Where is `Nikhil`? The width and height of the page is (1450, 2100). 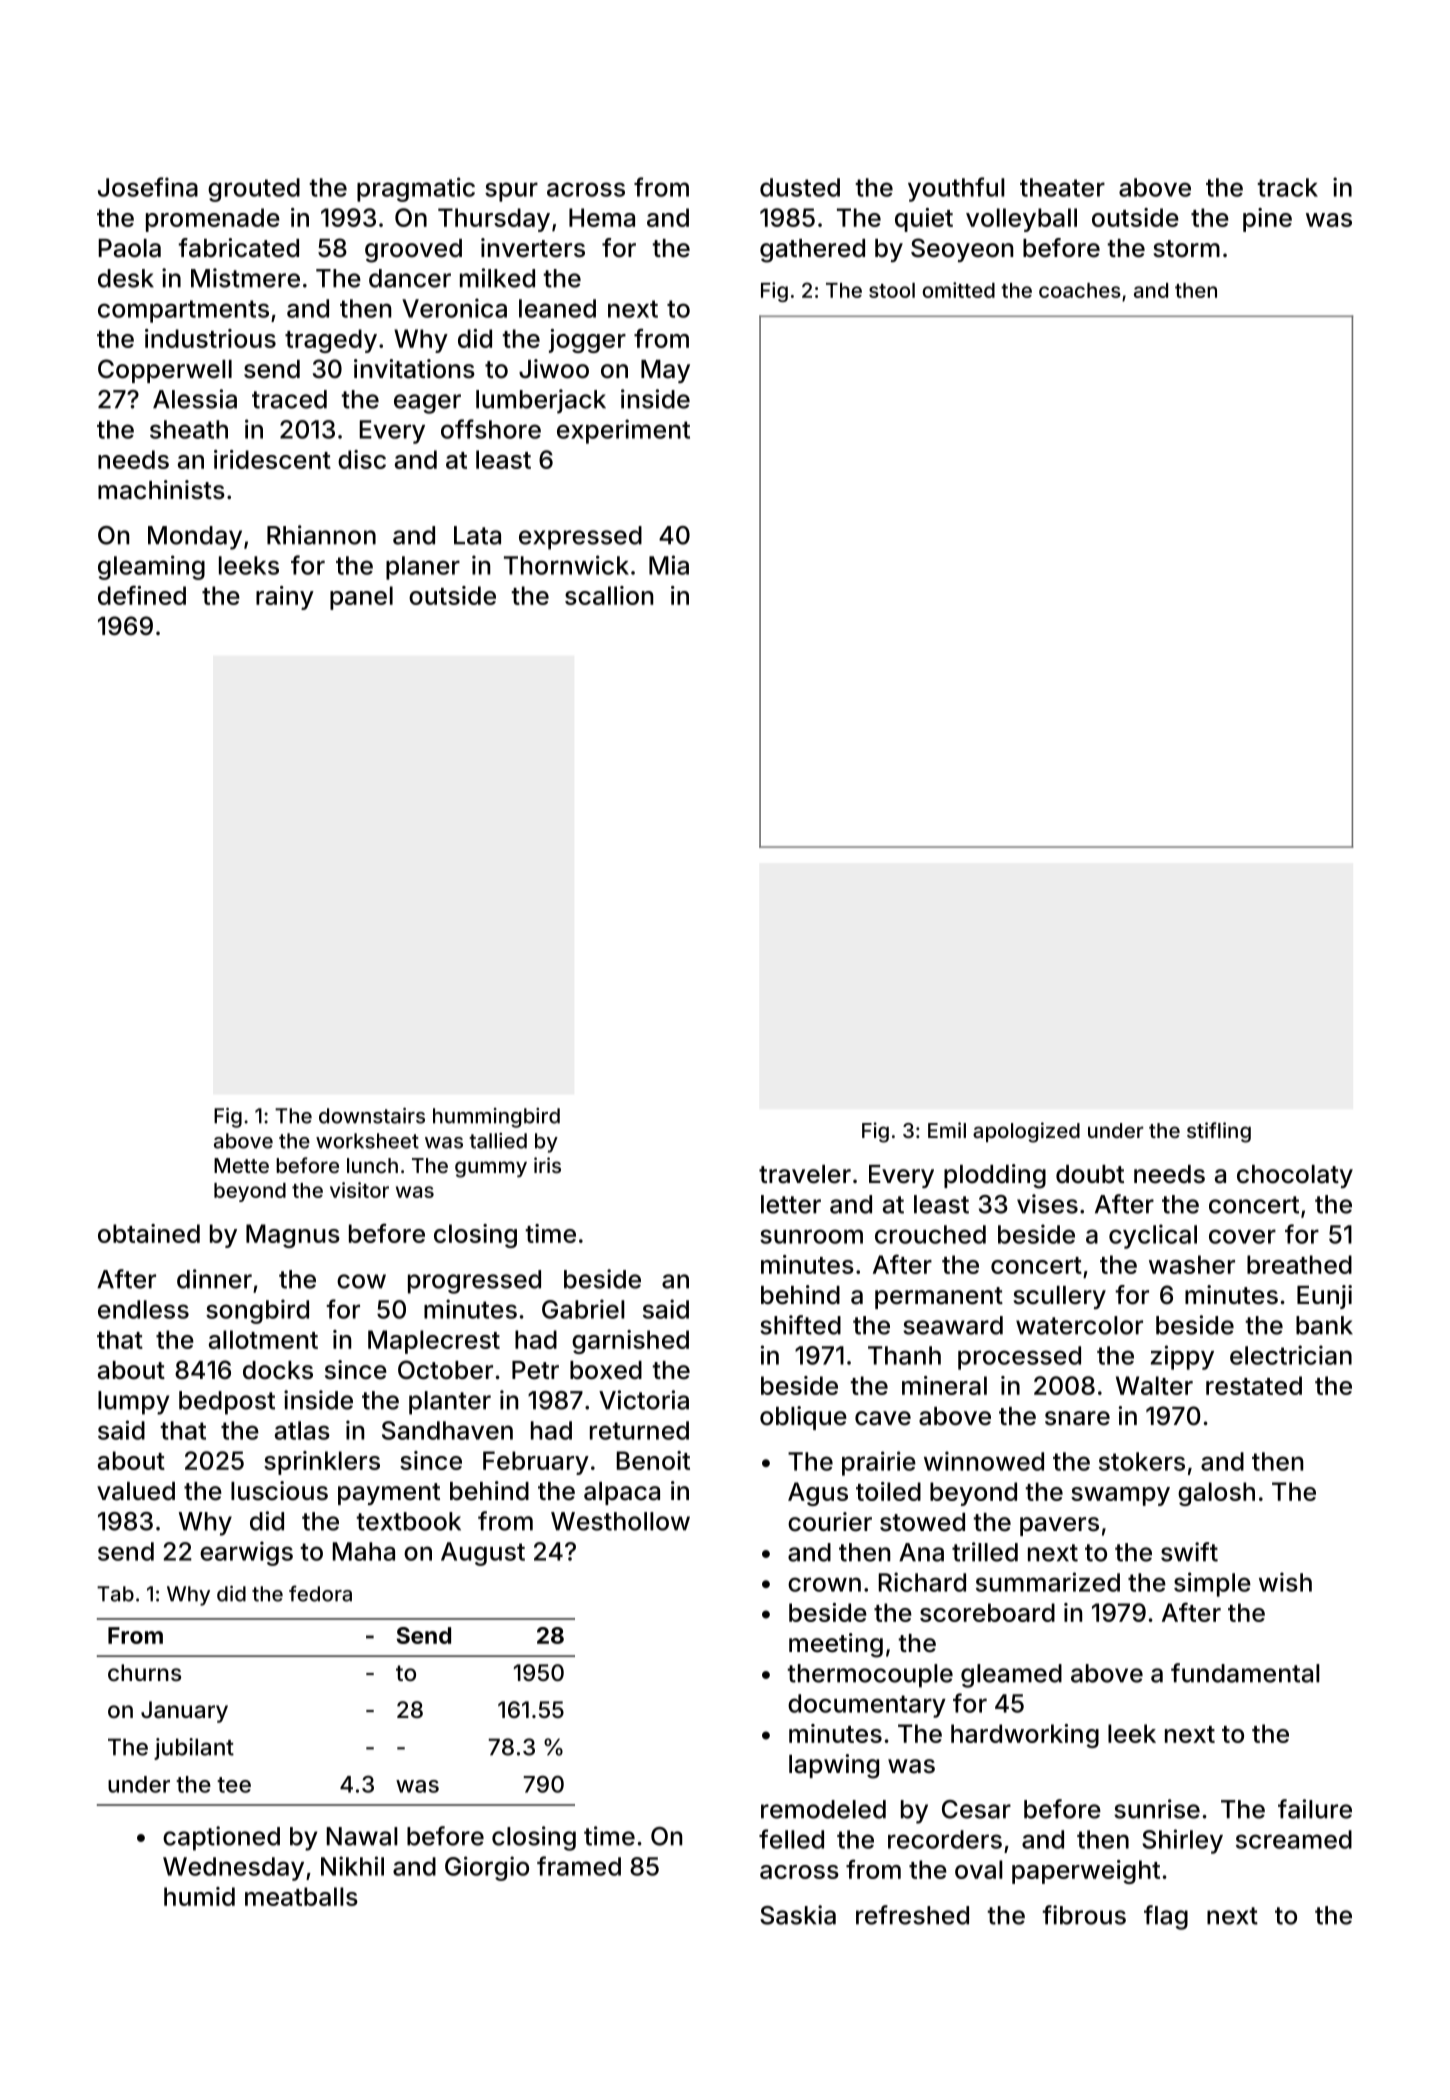
Nikhil is located at coordinates (352, 1866).
